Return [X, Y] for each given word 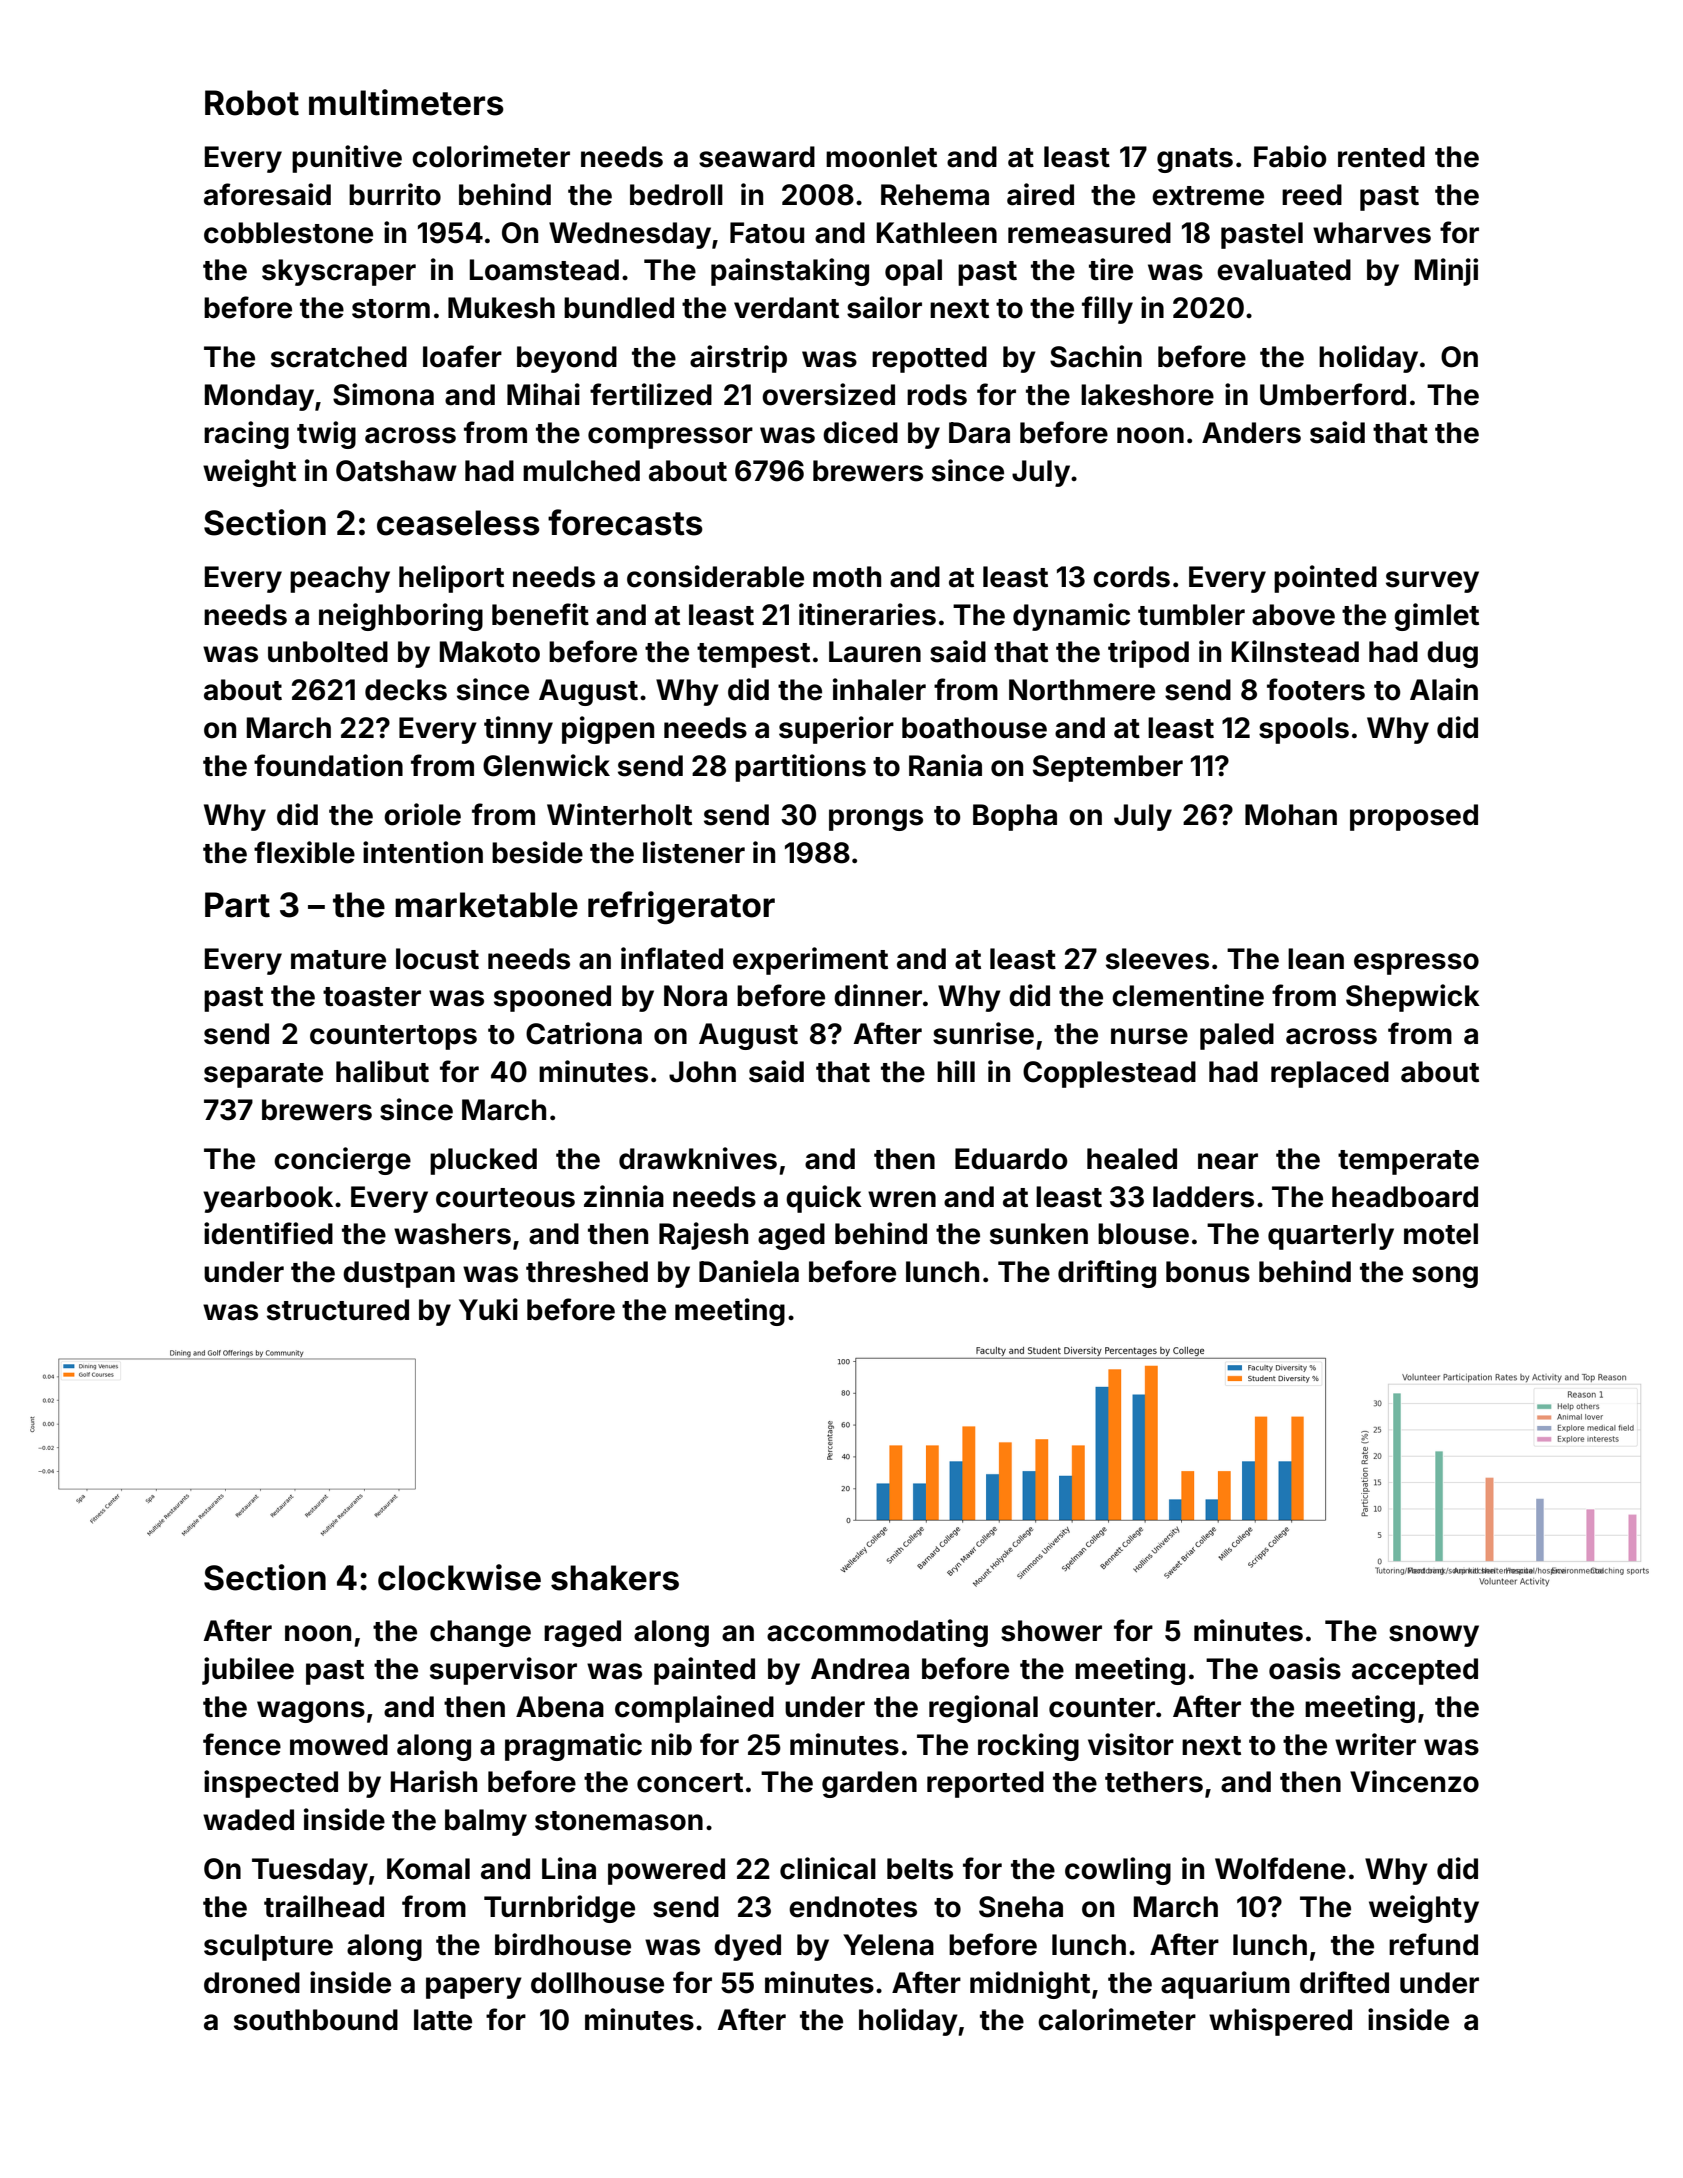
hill [956, 1071]
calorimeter [1117, 2019]
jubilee [248, 1671]
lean [1316, 959]
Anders [1251, 433]
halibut [382, 1071]
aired [1040, 194]
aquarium [1225, 1985]
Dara [979, 433]
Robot [252, 103]
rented [1381, 157]
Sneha [1021, 1907]
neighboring [401, 617]
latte [443, 2020]
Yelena [888, 1945]
